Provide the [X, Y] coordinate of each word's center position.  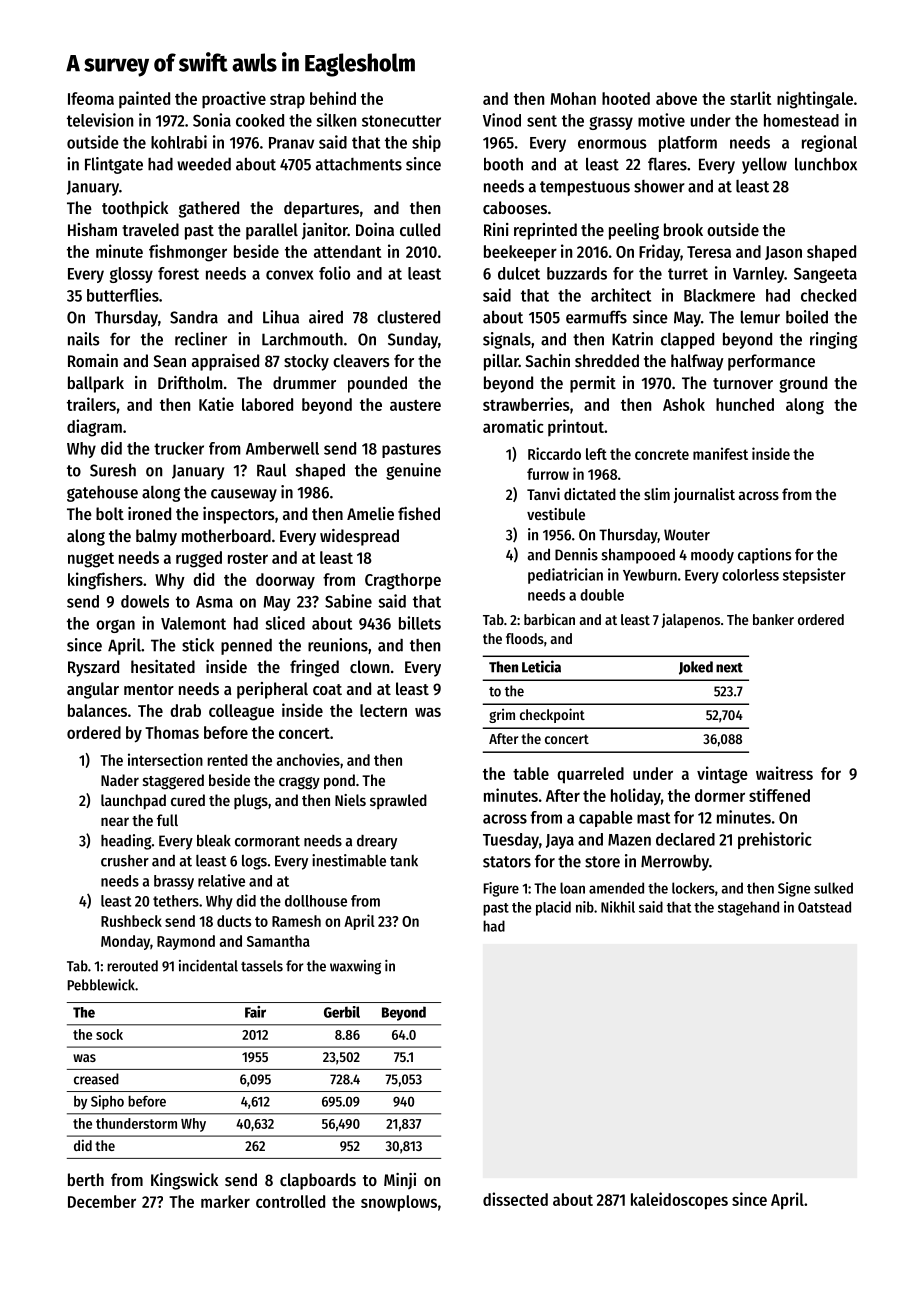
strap [287, 101]
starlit [750, 98]
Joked [696, 668]
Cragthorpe [403, 581]
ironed [149, 513]
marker [225, 1201]
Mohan [573, 98]
